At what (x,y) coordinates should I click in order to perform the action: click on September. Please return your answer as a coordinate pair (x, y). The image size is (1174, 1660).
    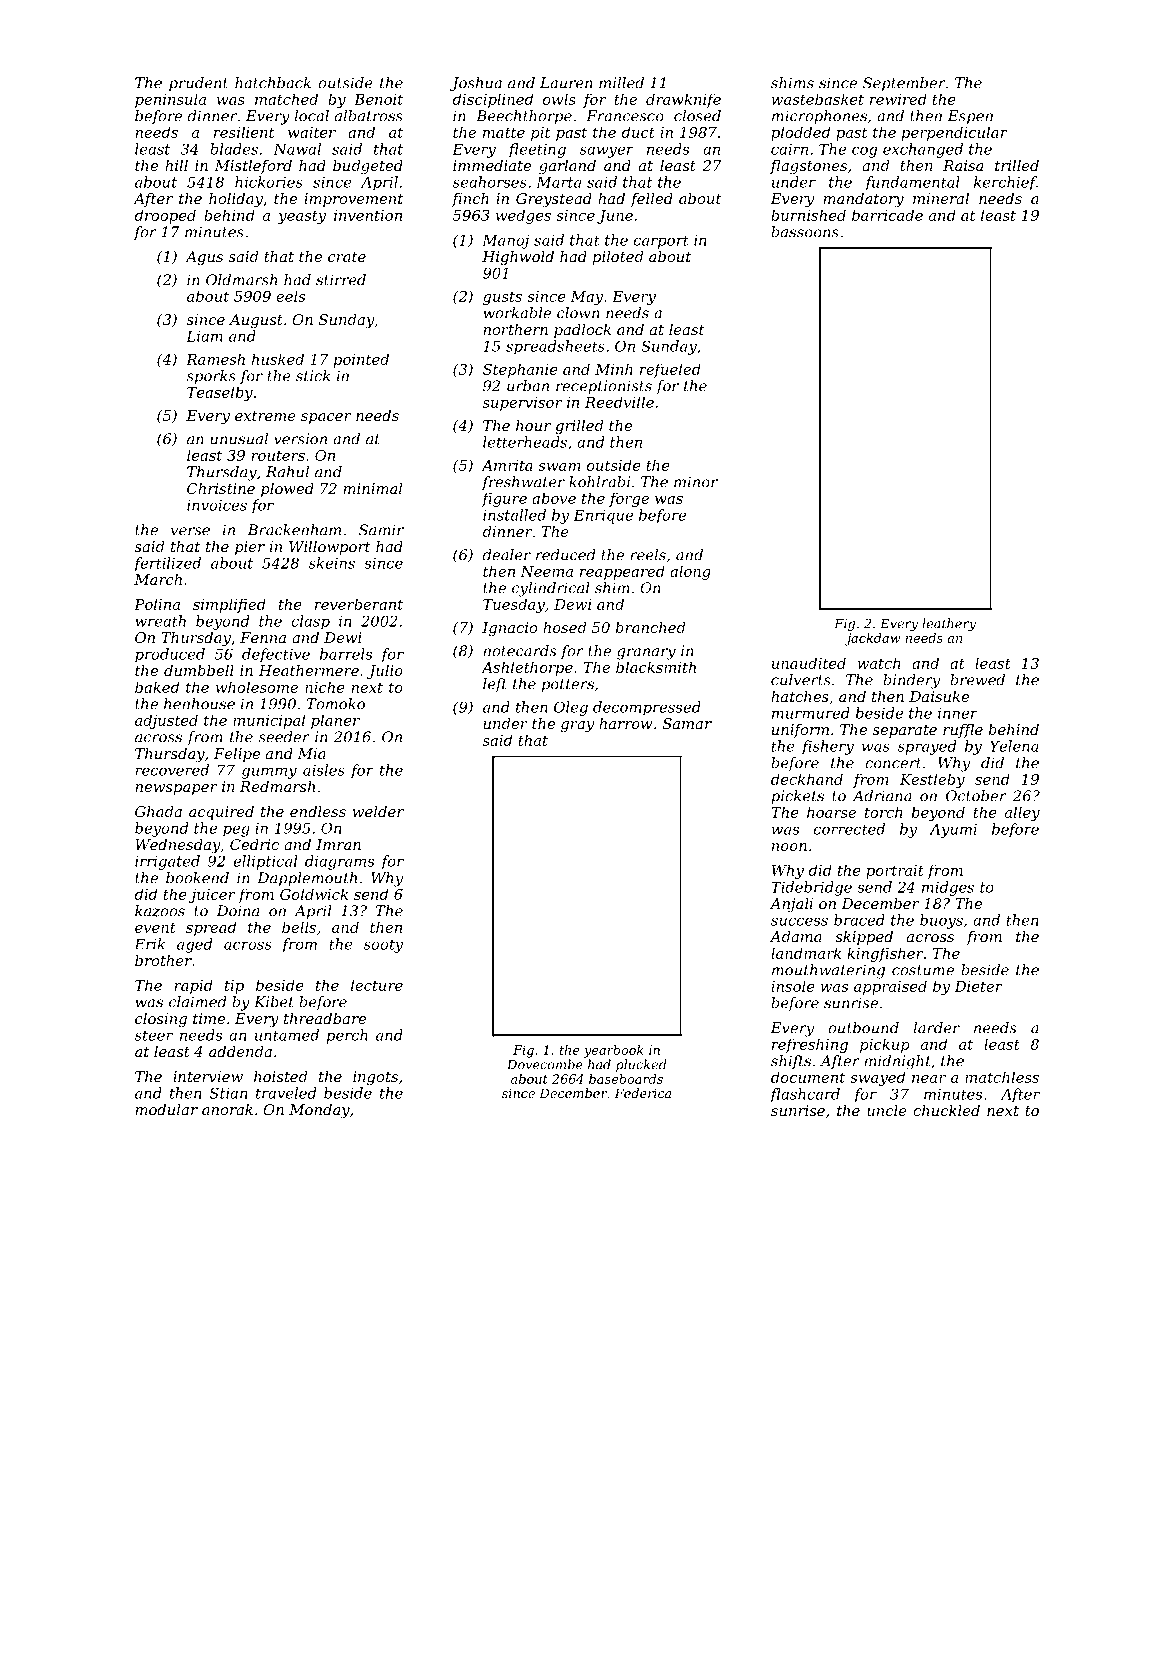
    Looking at the image, I should click on (904, 84).
